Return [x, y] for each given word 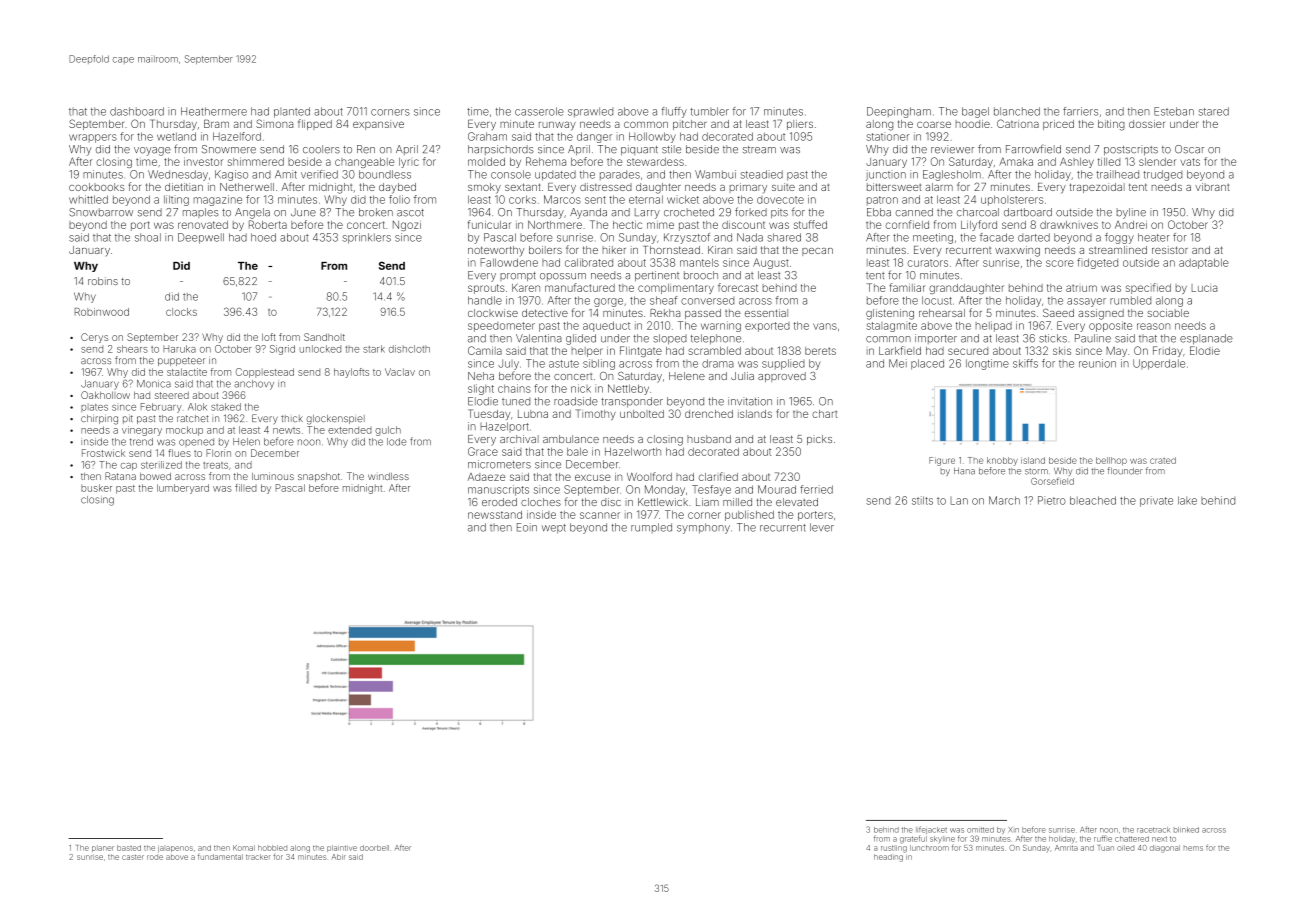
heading [888, 858]
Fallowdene [509, 262]
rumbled [1130, 300]
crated [1163, 460]
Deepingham [899, 112]
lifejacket [931, 830]
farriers [1080, 111]
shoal [148, 237]
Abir [338, 857]
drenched [709, 414]
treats [215, 465]
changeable [364, 163]
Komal [244, 848]
